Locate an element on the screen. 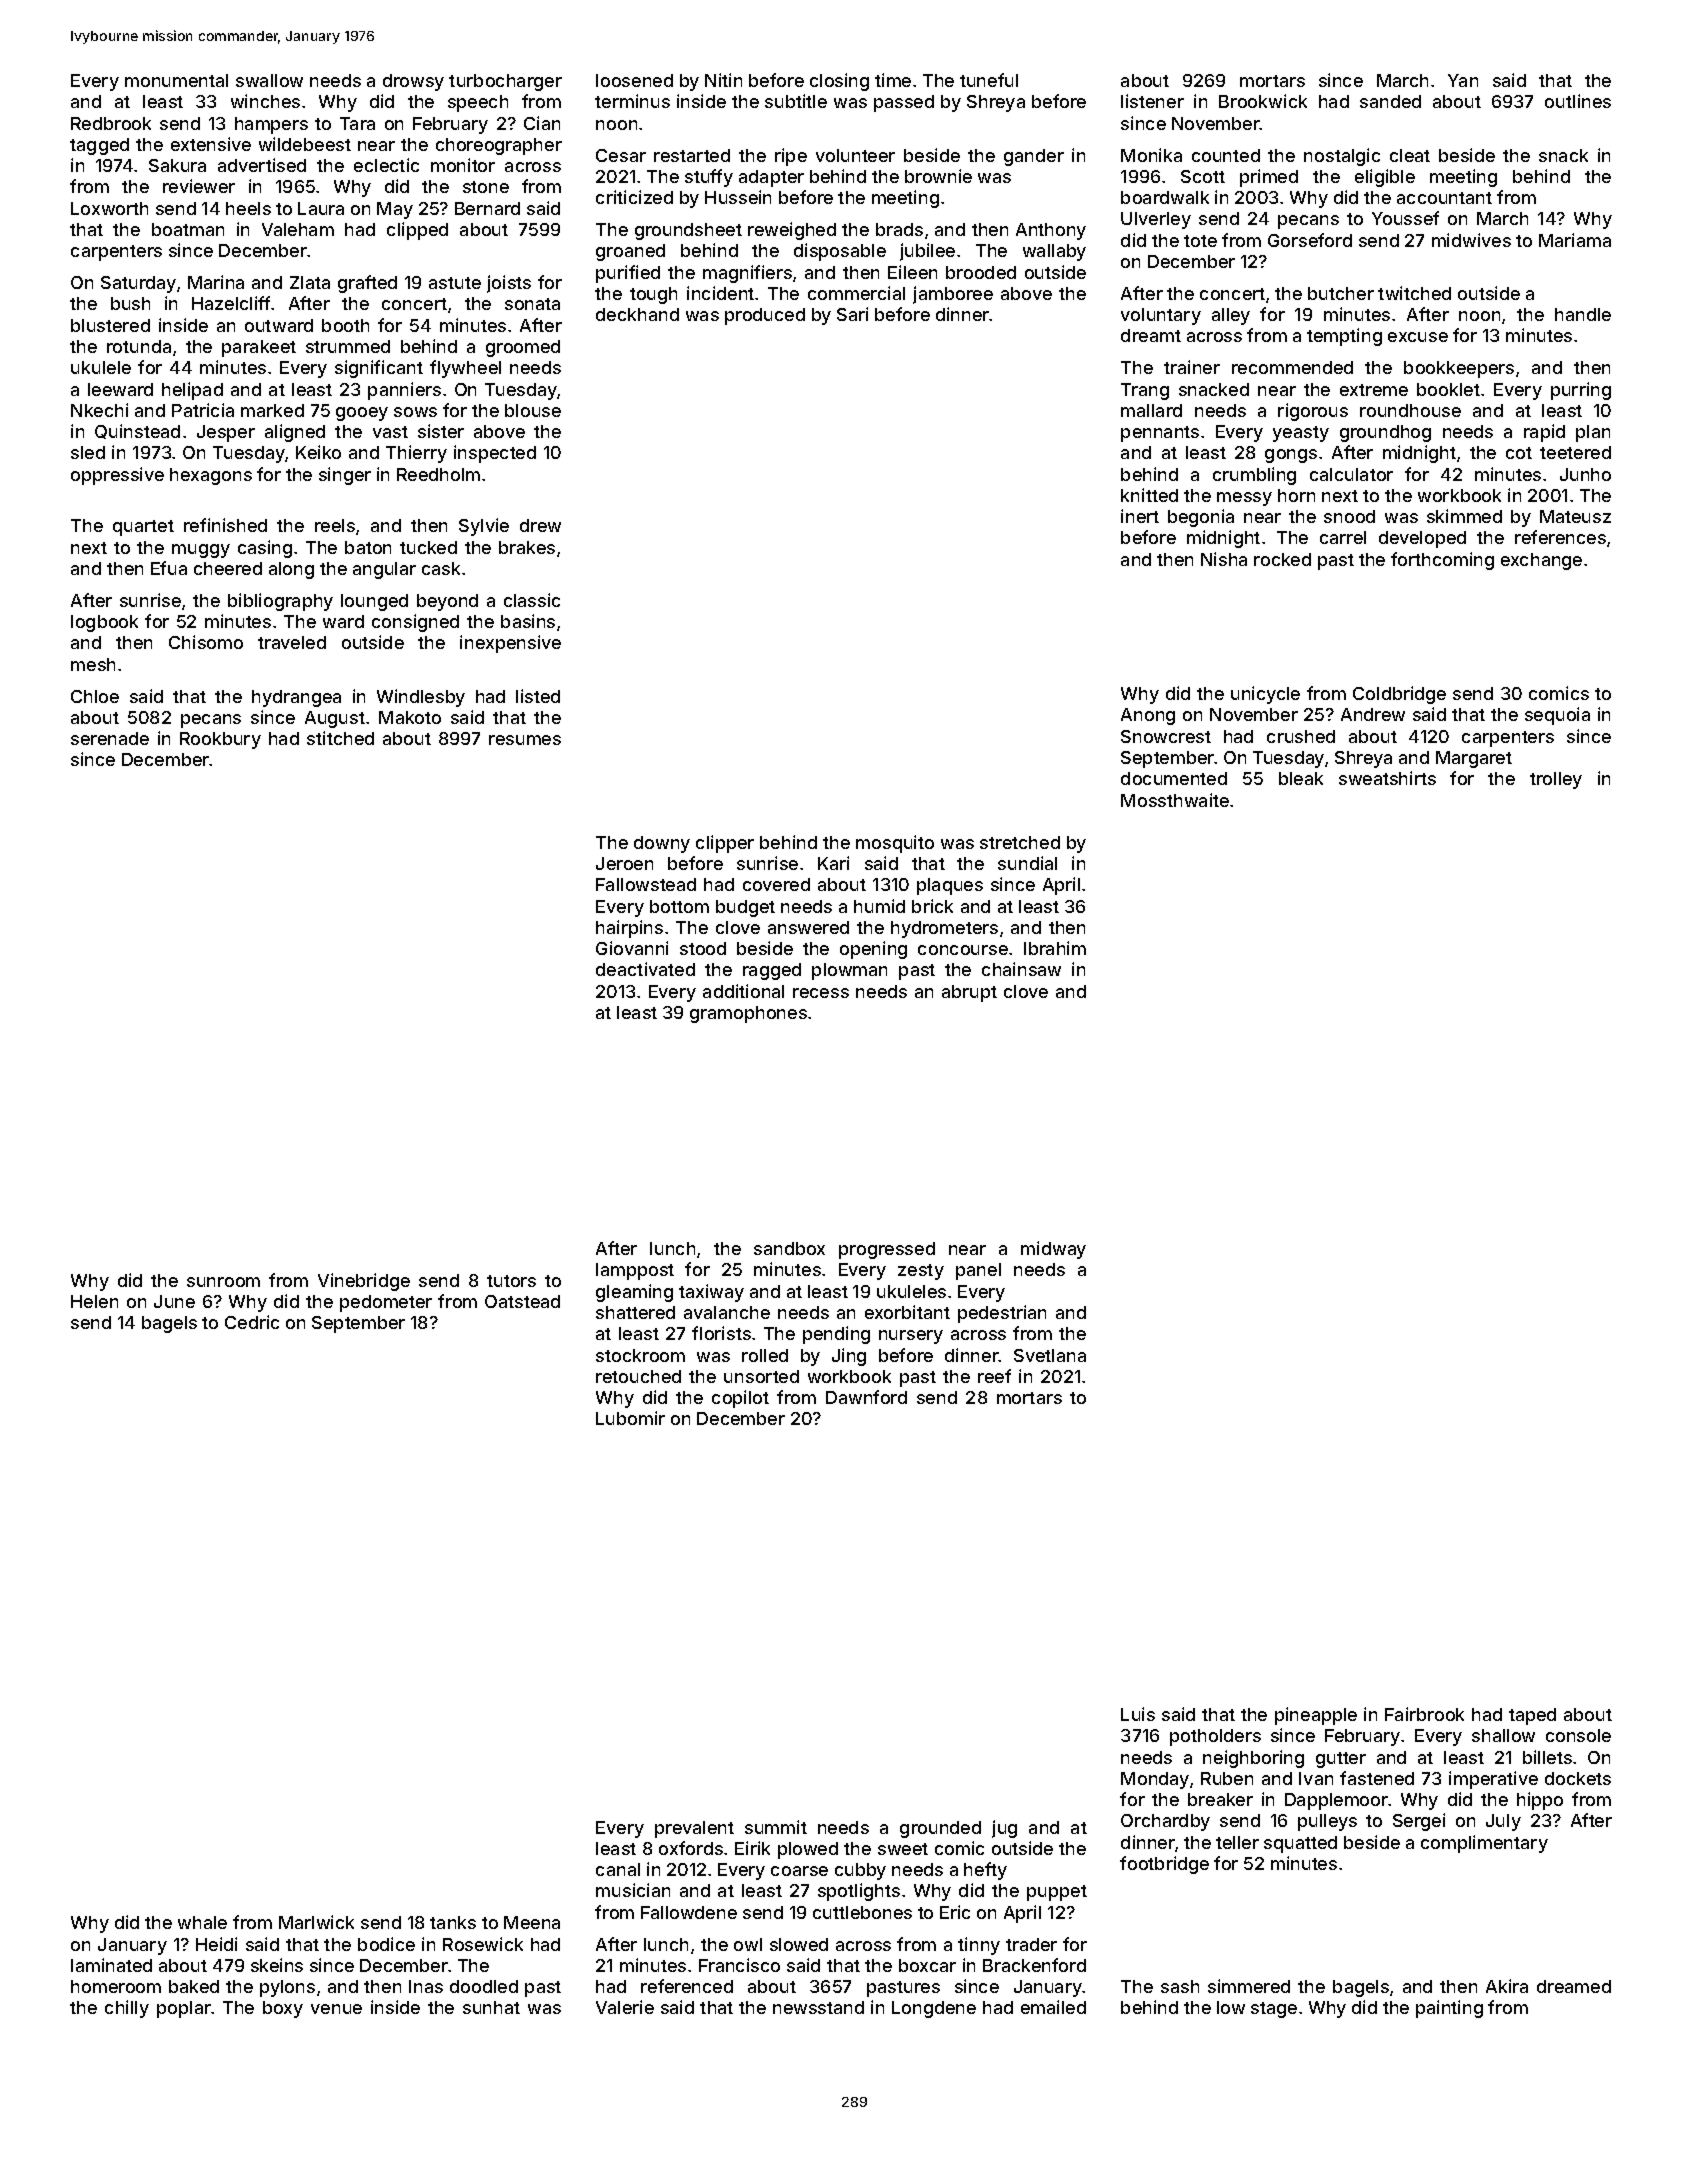  refinished is located at coordinates (225, 525).
